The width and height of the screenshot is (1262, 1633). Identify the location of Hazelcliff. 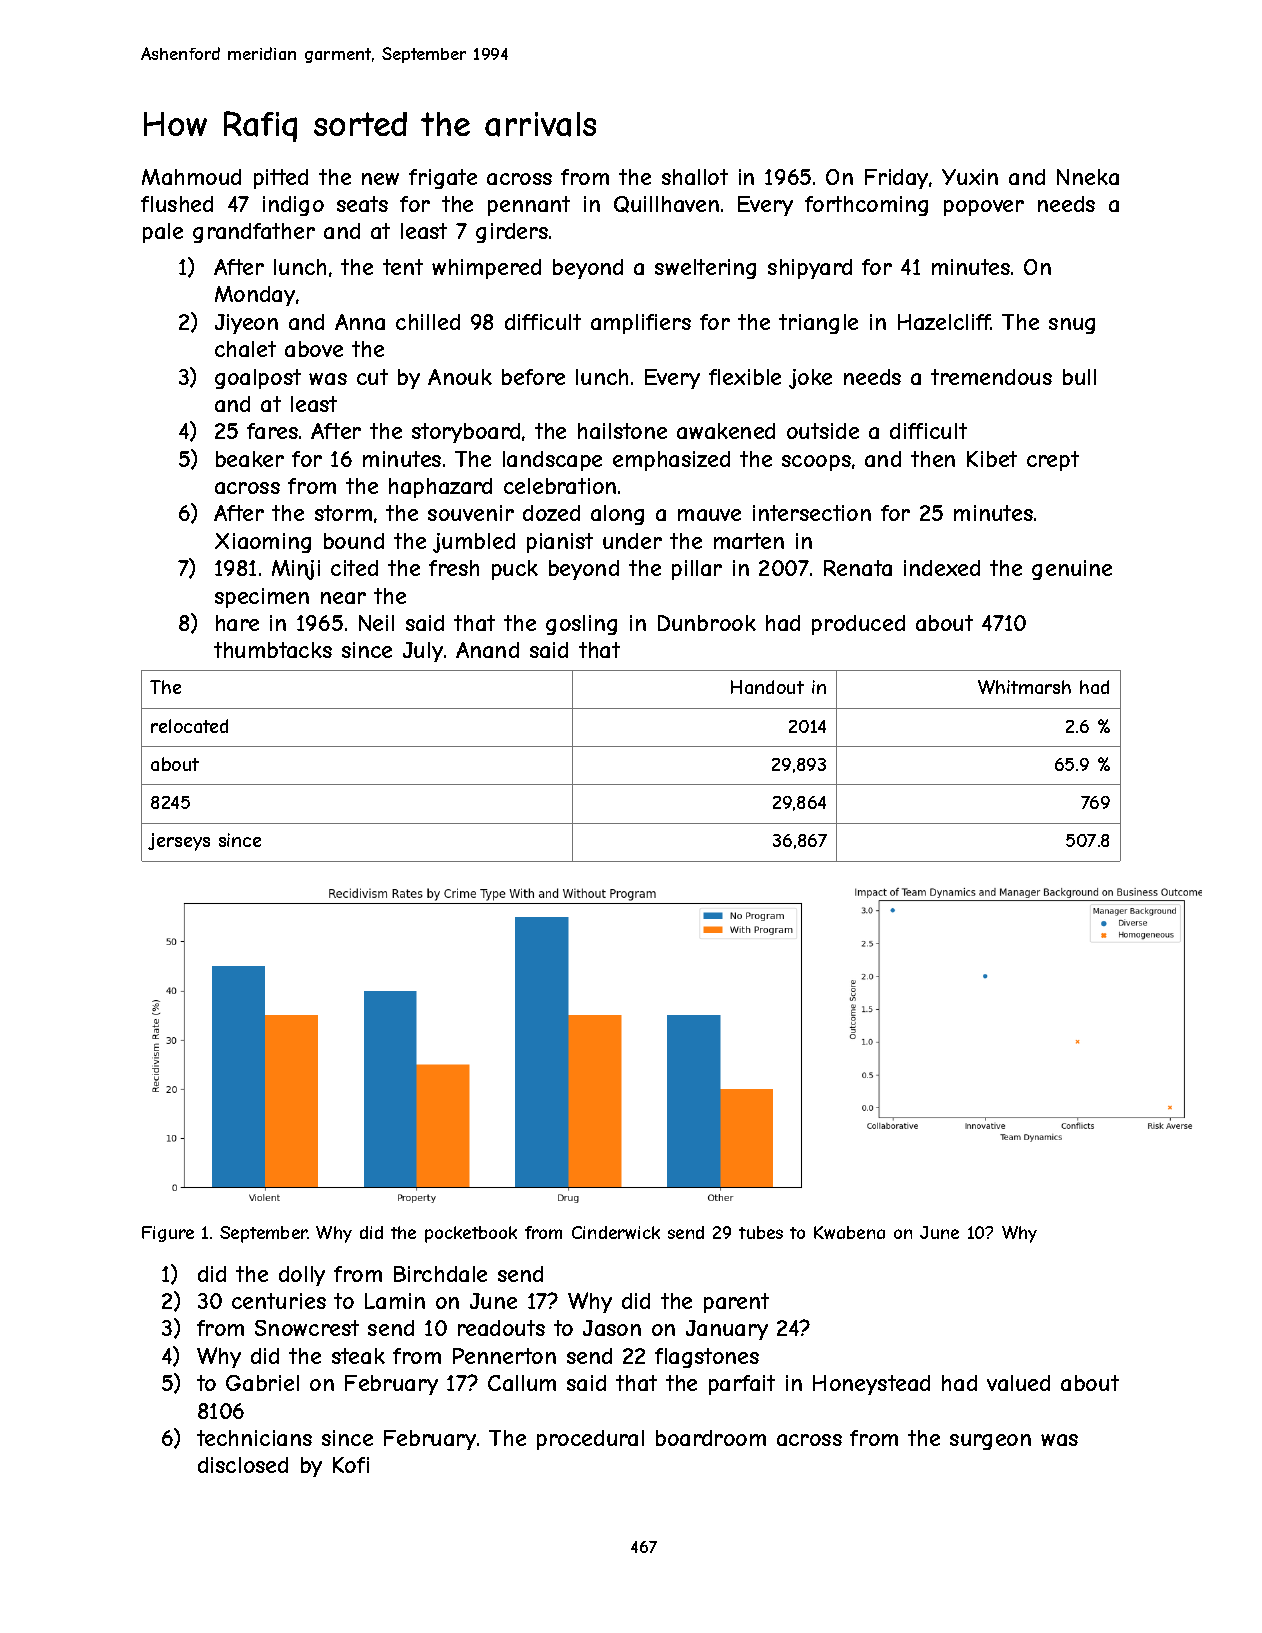
(945, 322).
